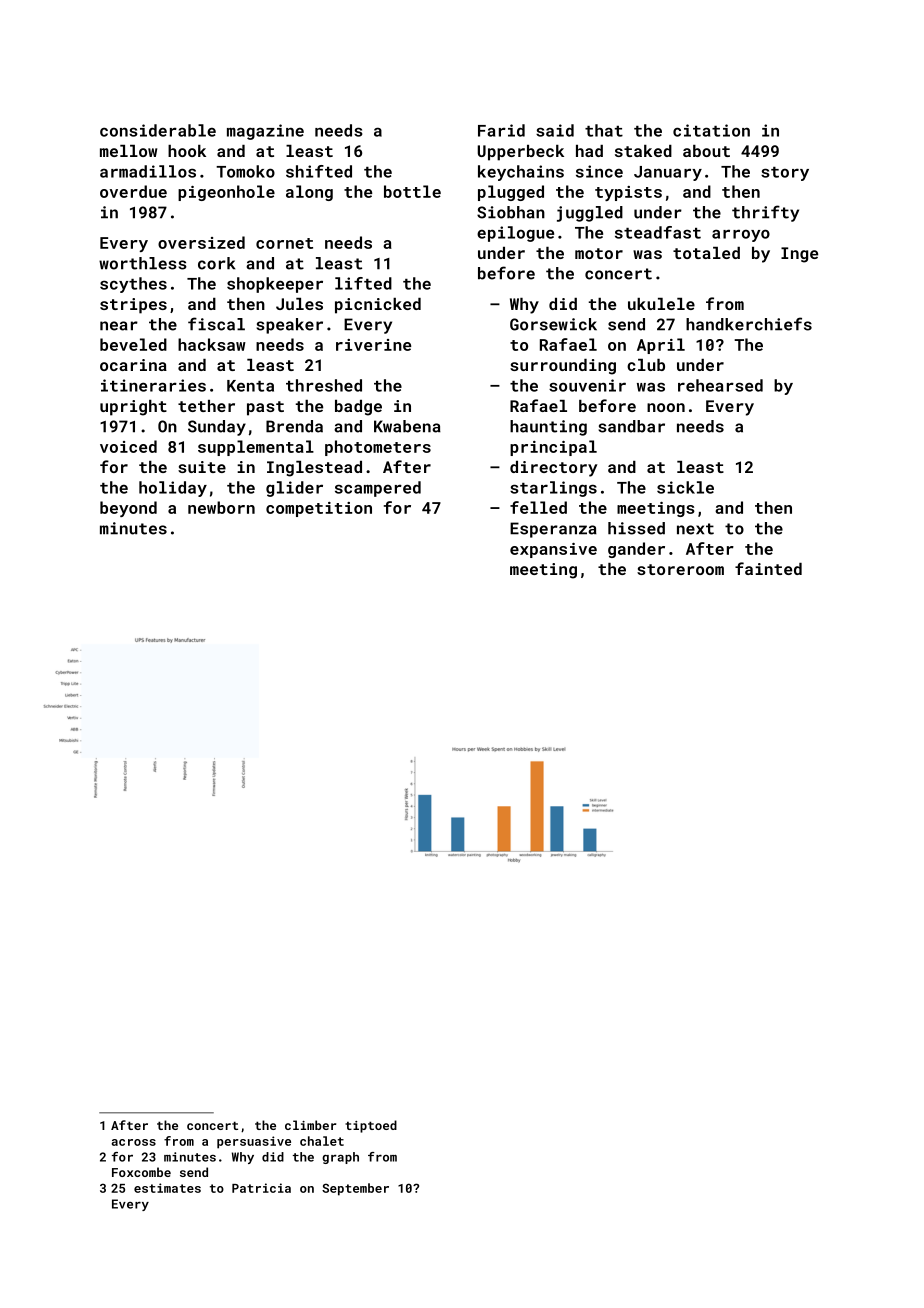  Describe the element at coordinates (589, 151) in the screenshot. I see `had` at that location.
